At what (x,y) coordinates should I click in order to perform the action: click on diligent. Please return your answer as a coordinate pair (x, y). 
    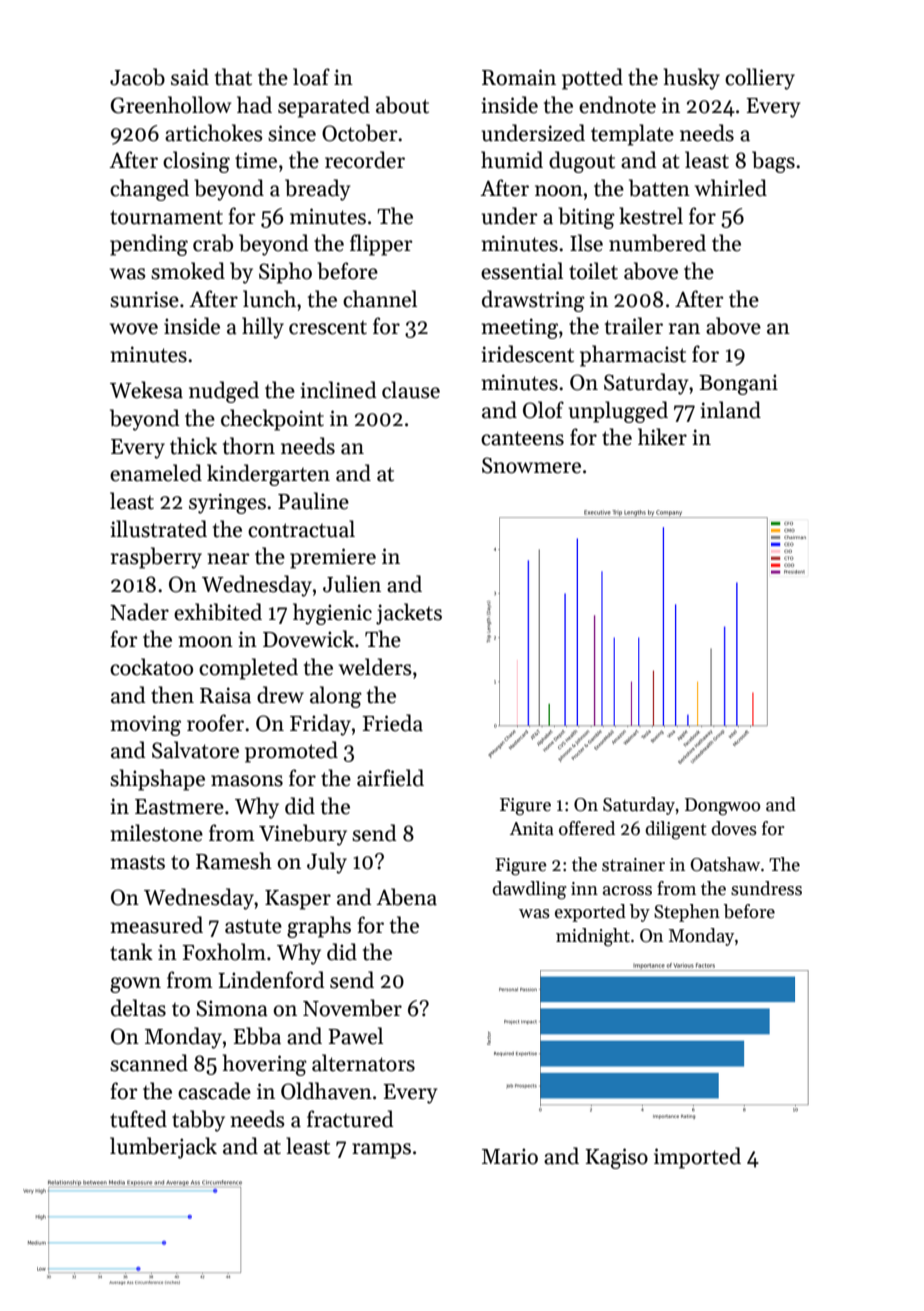
    Looking at the image, I should click on (676, 830).
